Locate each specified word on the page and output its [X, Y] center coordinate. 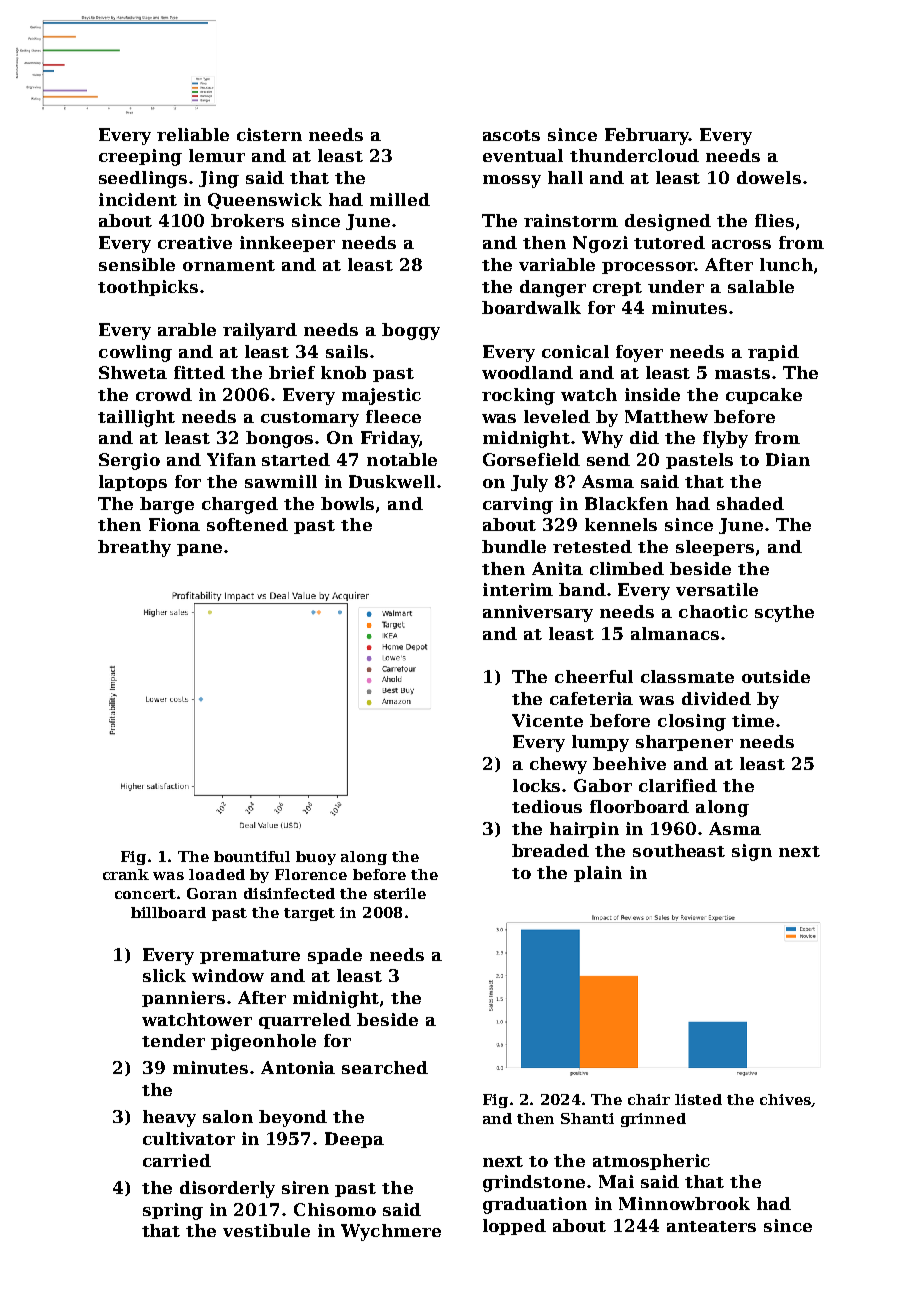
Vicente [547, 720]
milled [400, 199]
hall [565, 177]
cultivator [189, 1138]
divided [716, 698]
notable [402, 459]
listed [698, 1099]
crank [126, 874]
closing [692, 722]
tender [173, 1040]
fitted [199, 372]
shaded [750, 503]
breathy [134, 548]
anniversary [538, 613]
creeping [140, 157]
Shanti [587, 1118]
